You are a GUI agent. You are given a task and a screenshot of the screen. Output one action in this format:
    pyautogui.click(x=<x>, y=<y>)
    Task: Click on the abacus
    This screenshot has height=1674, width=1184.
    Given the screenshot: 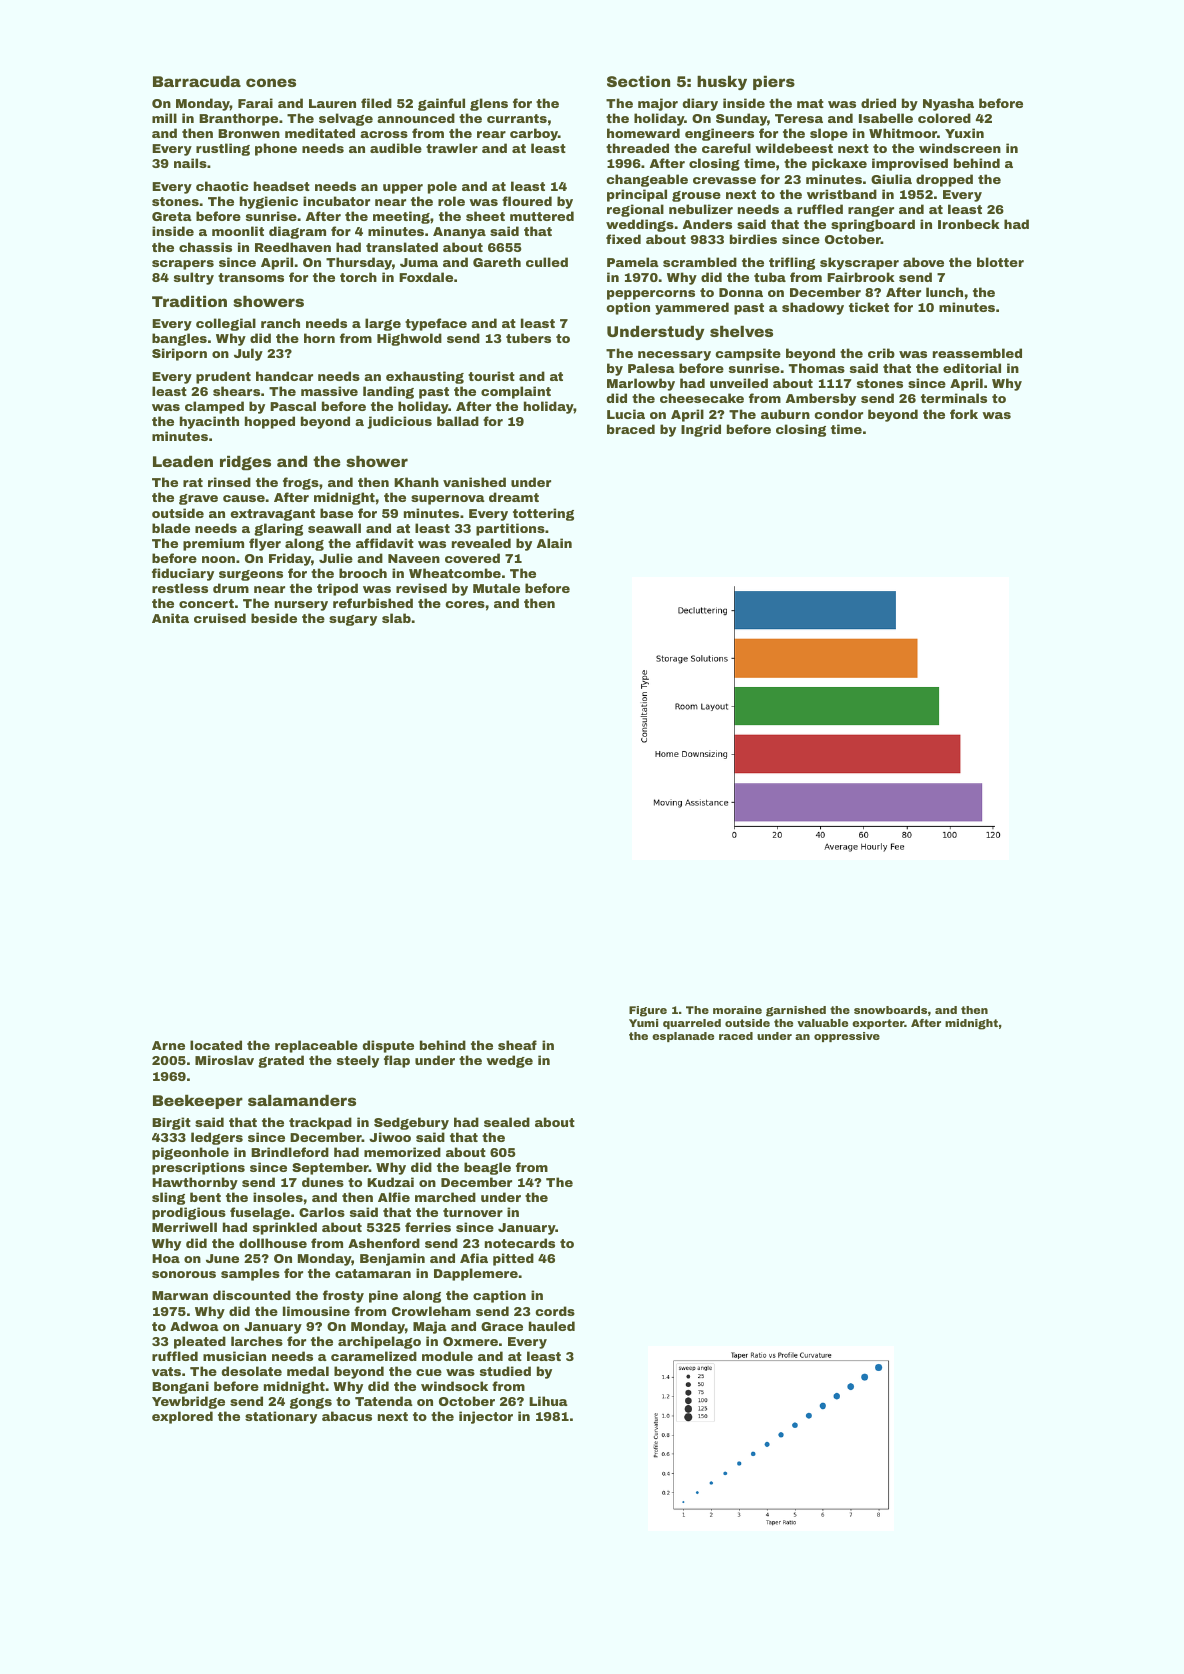 What is the action you would take?
    pyautogui.click(x=347, y=1416)
